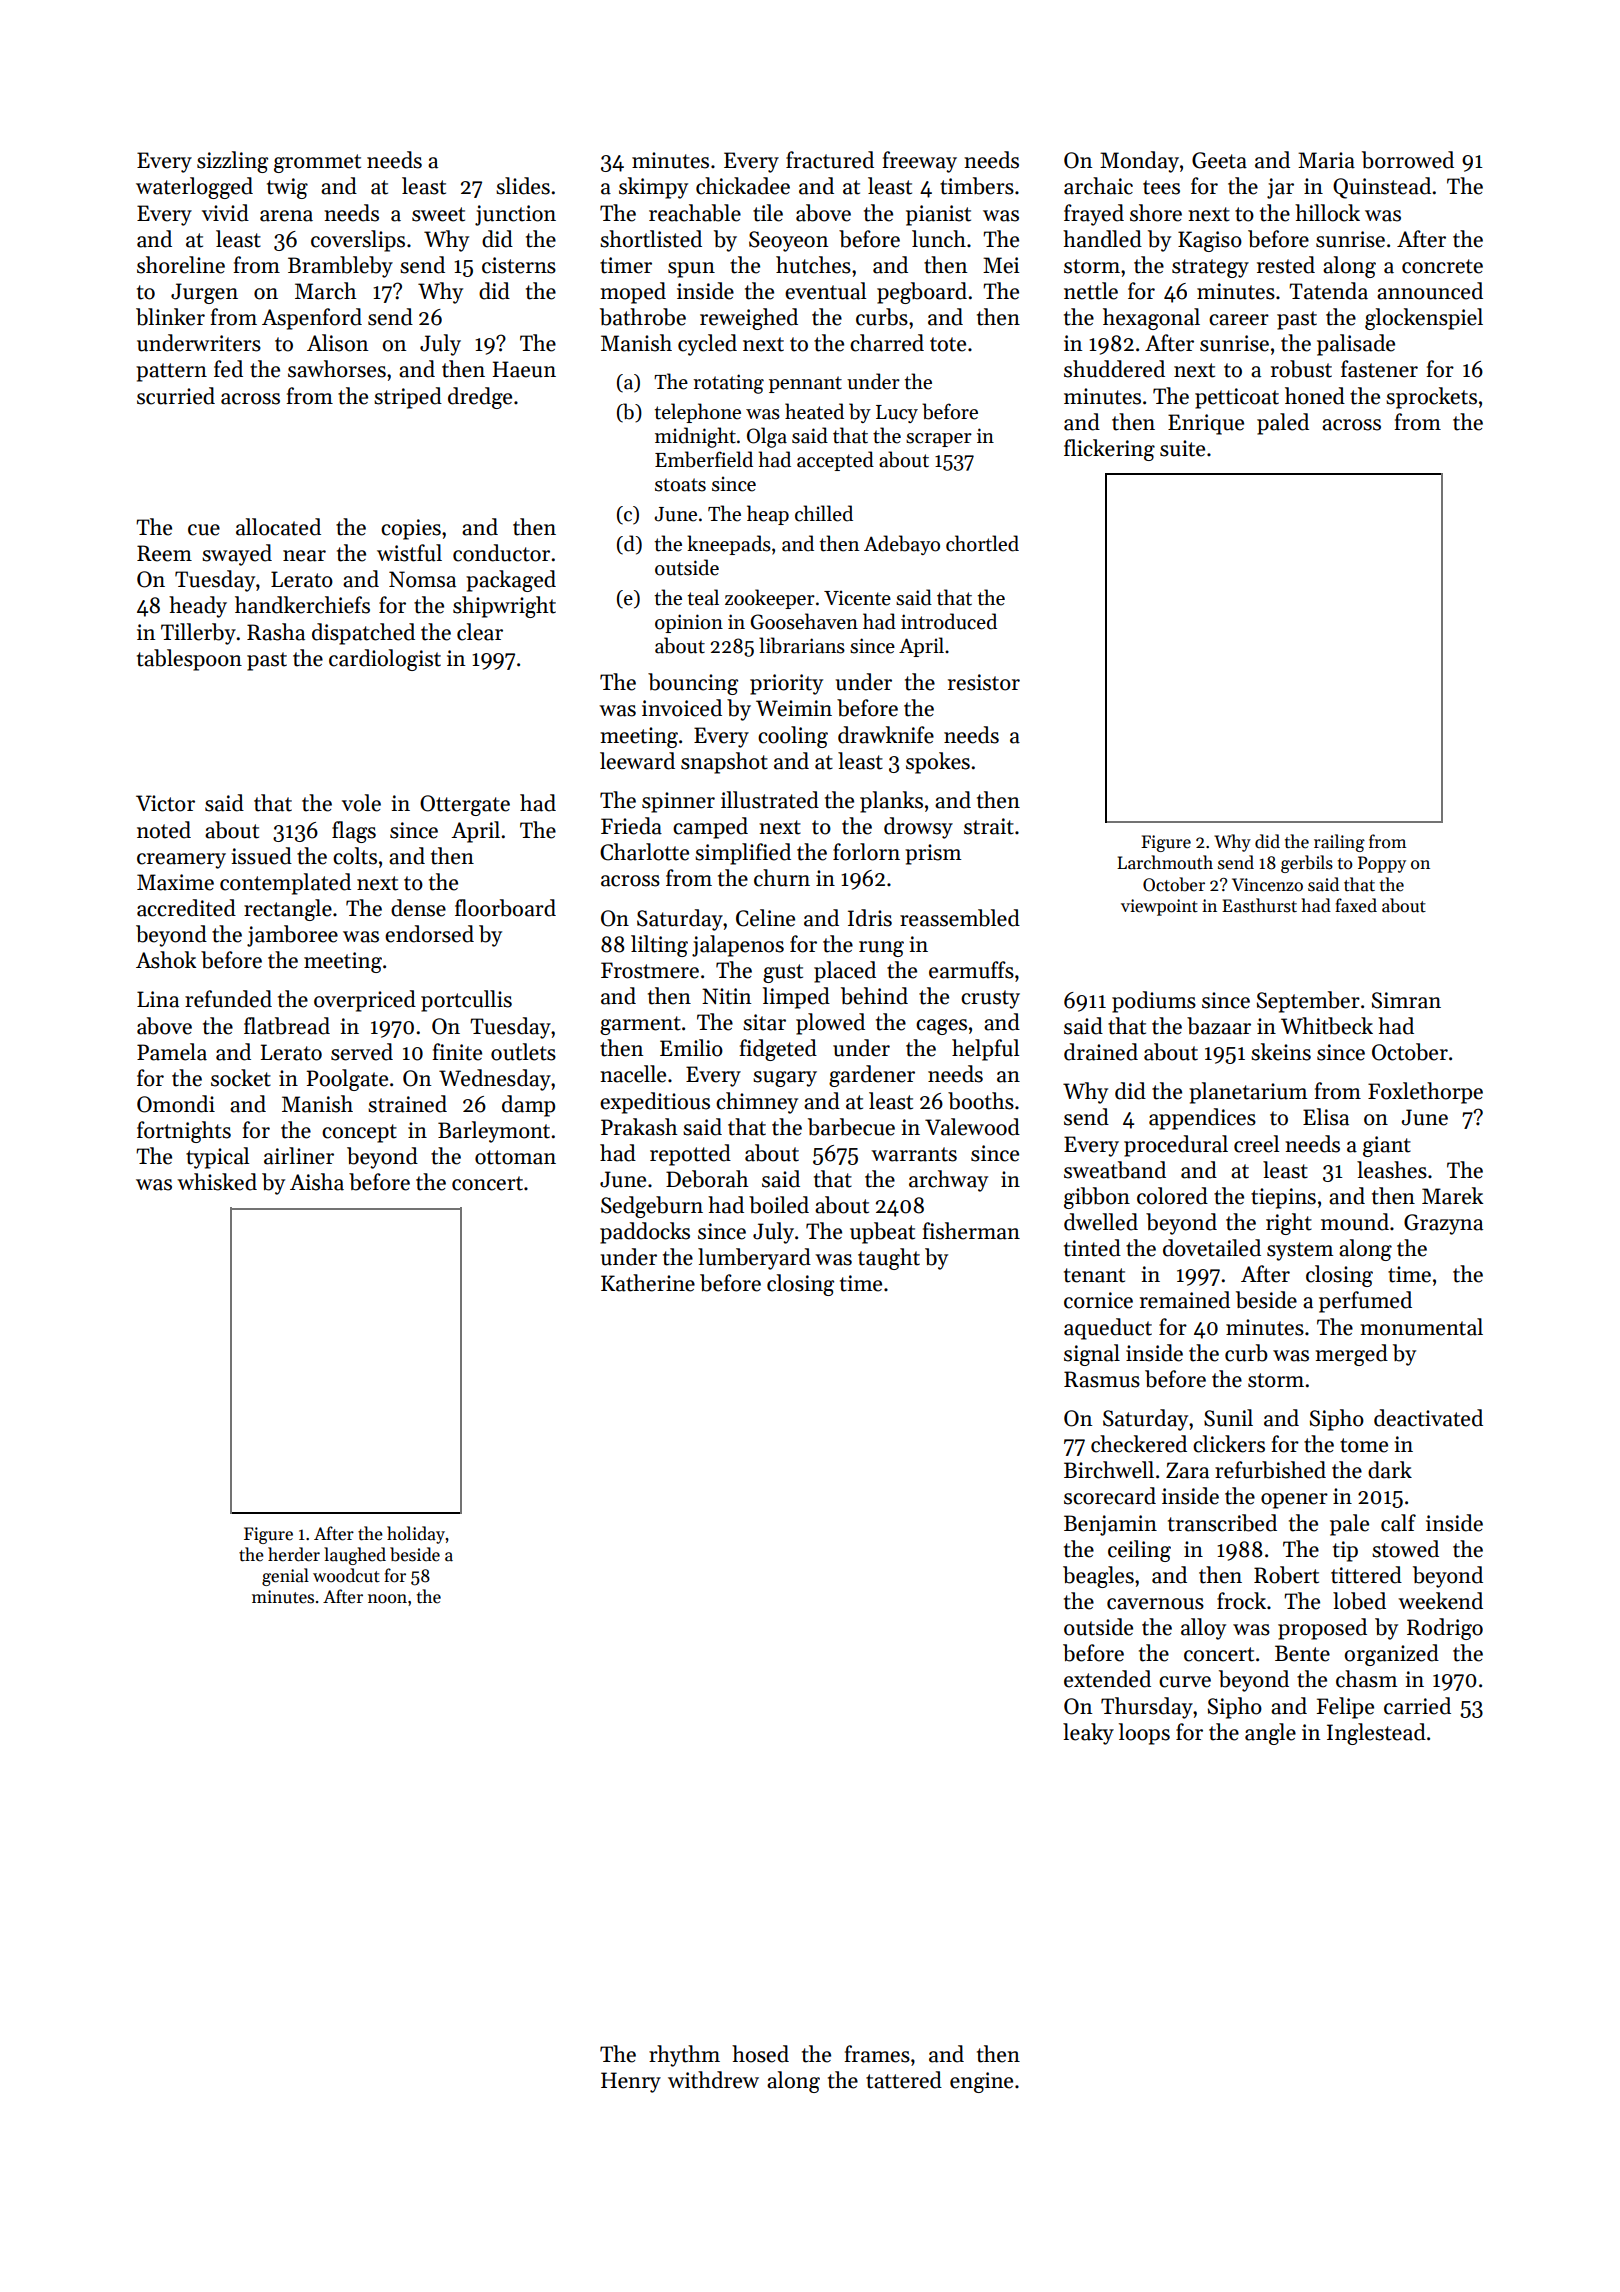 The width and height of the image is (1620, 2292). Describe the element at coordinates (707, 345) in the image. I see `cycled` at that location.
